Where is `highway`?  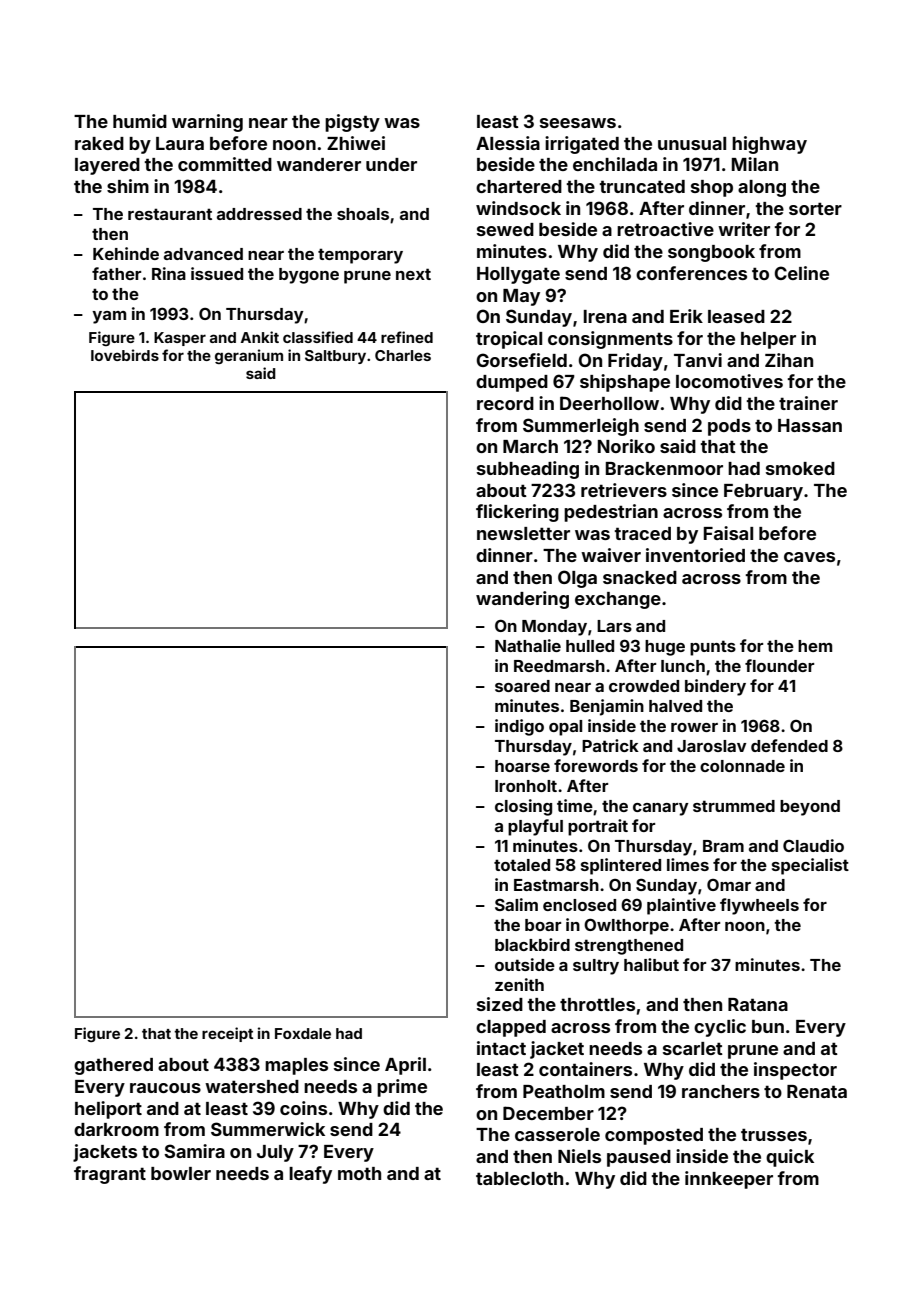
highway is located at coordinates (769, 145).
